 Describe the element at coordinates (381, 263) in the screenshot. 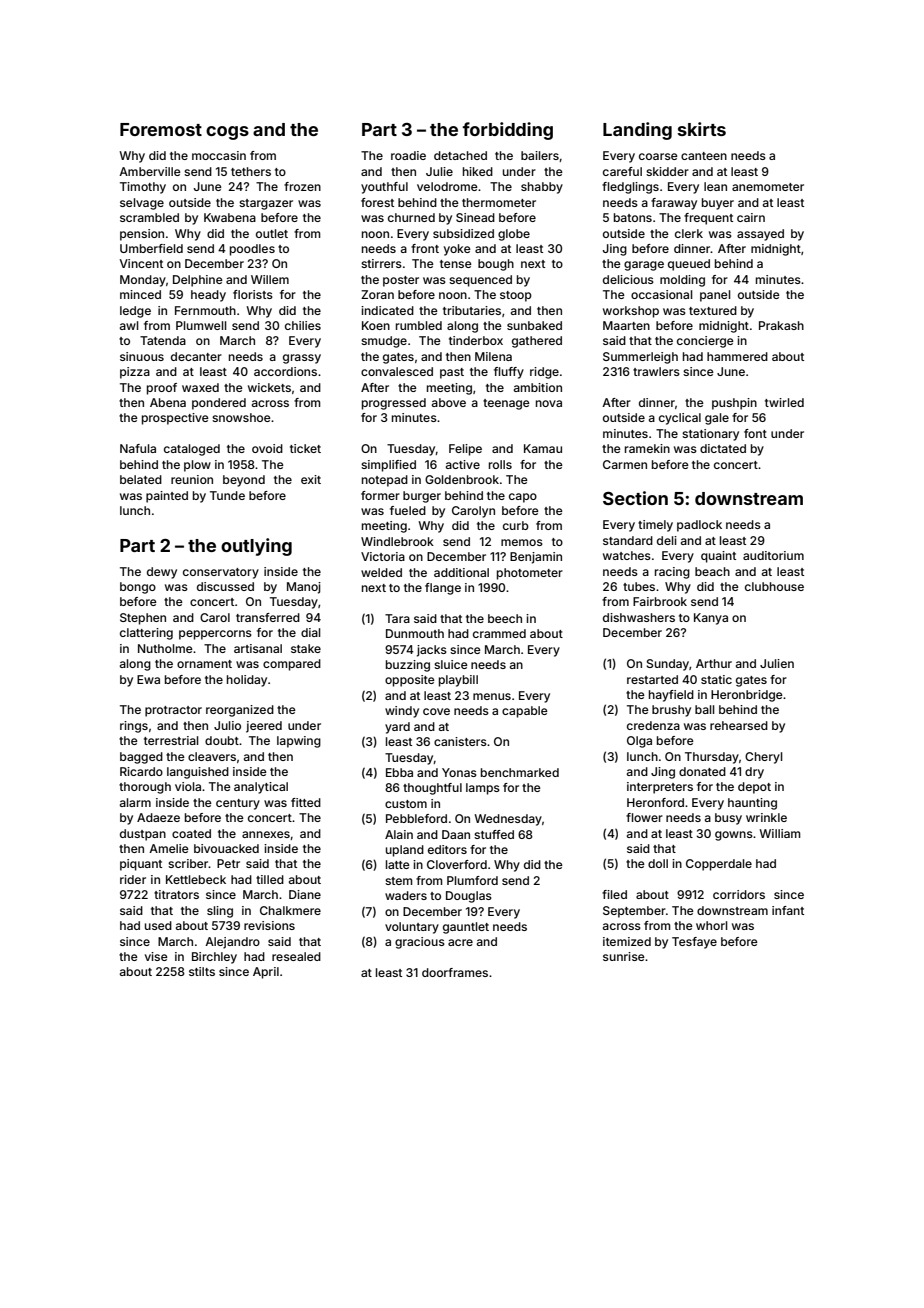

I see `stirrers` at that location.
